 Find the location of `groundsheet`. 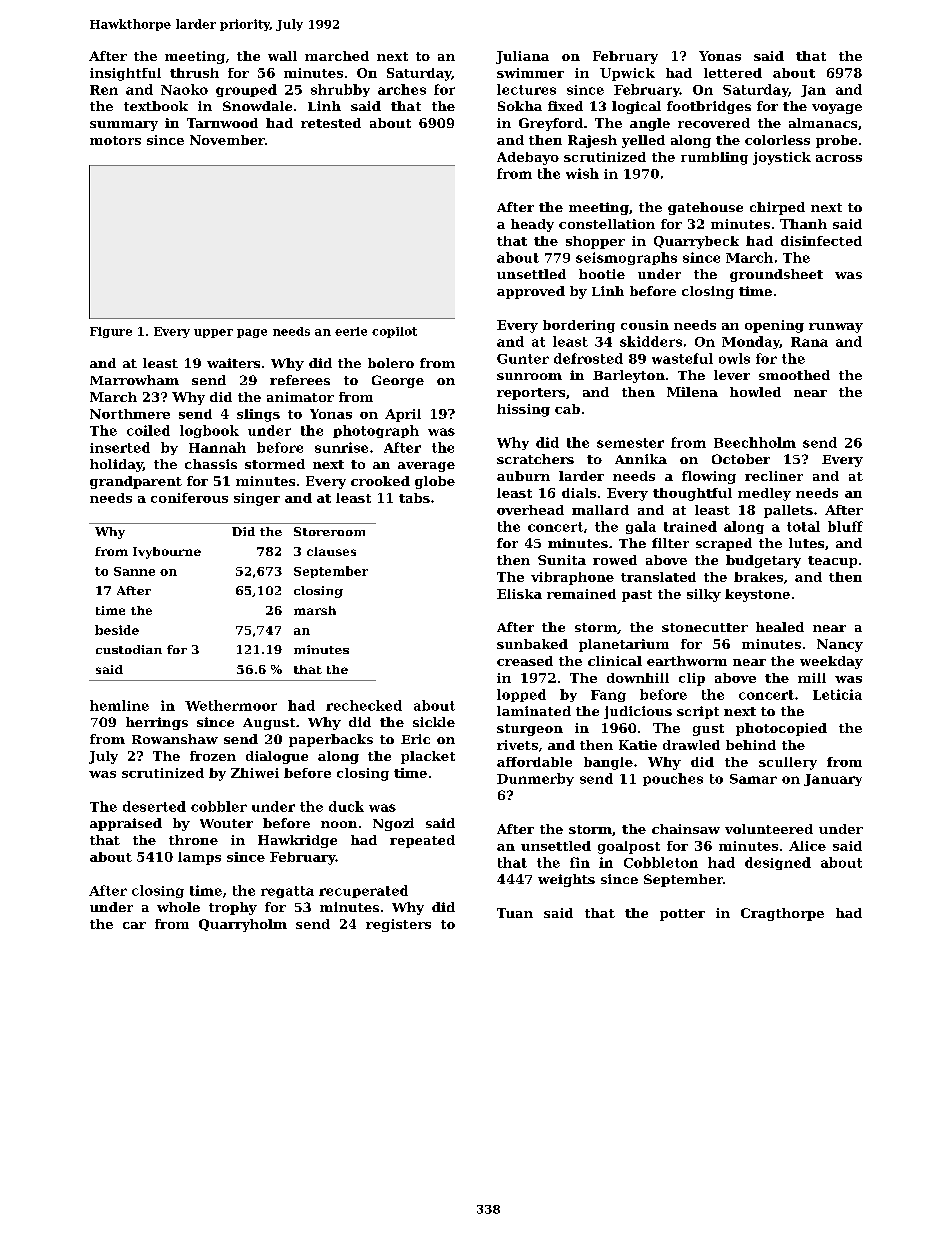

groundsheet is located at coordinates (776, 275).
